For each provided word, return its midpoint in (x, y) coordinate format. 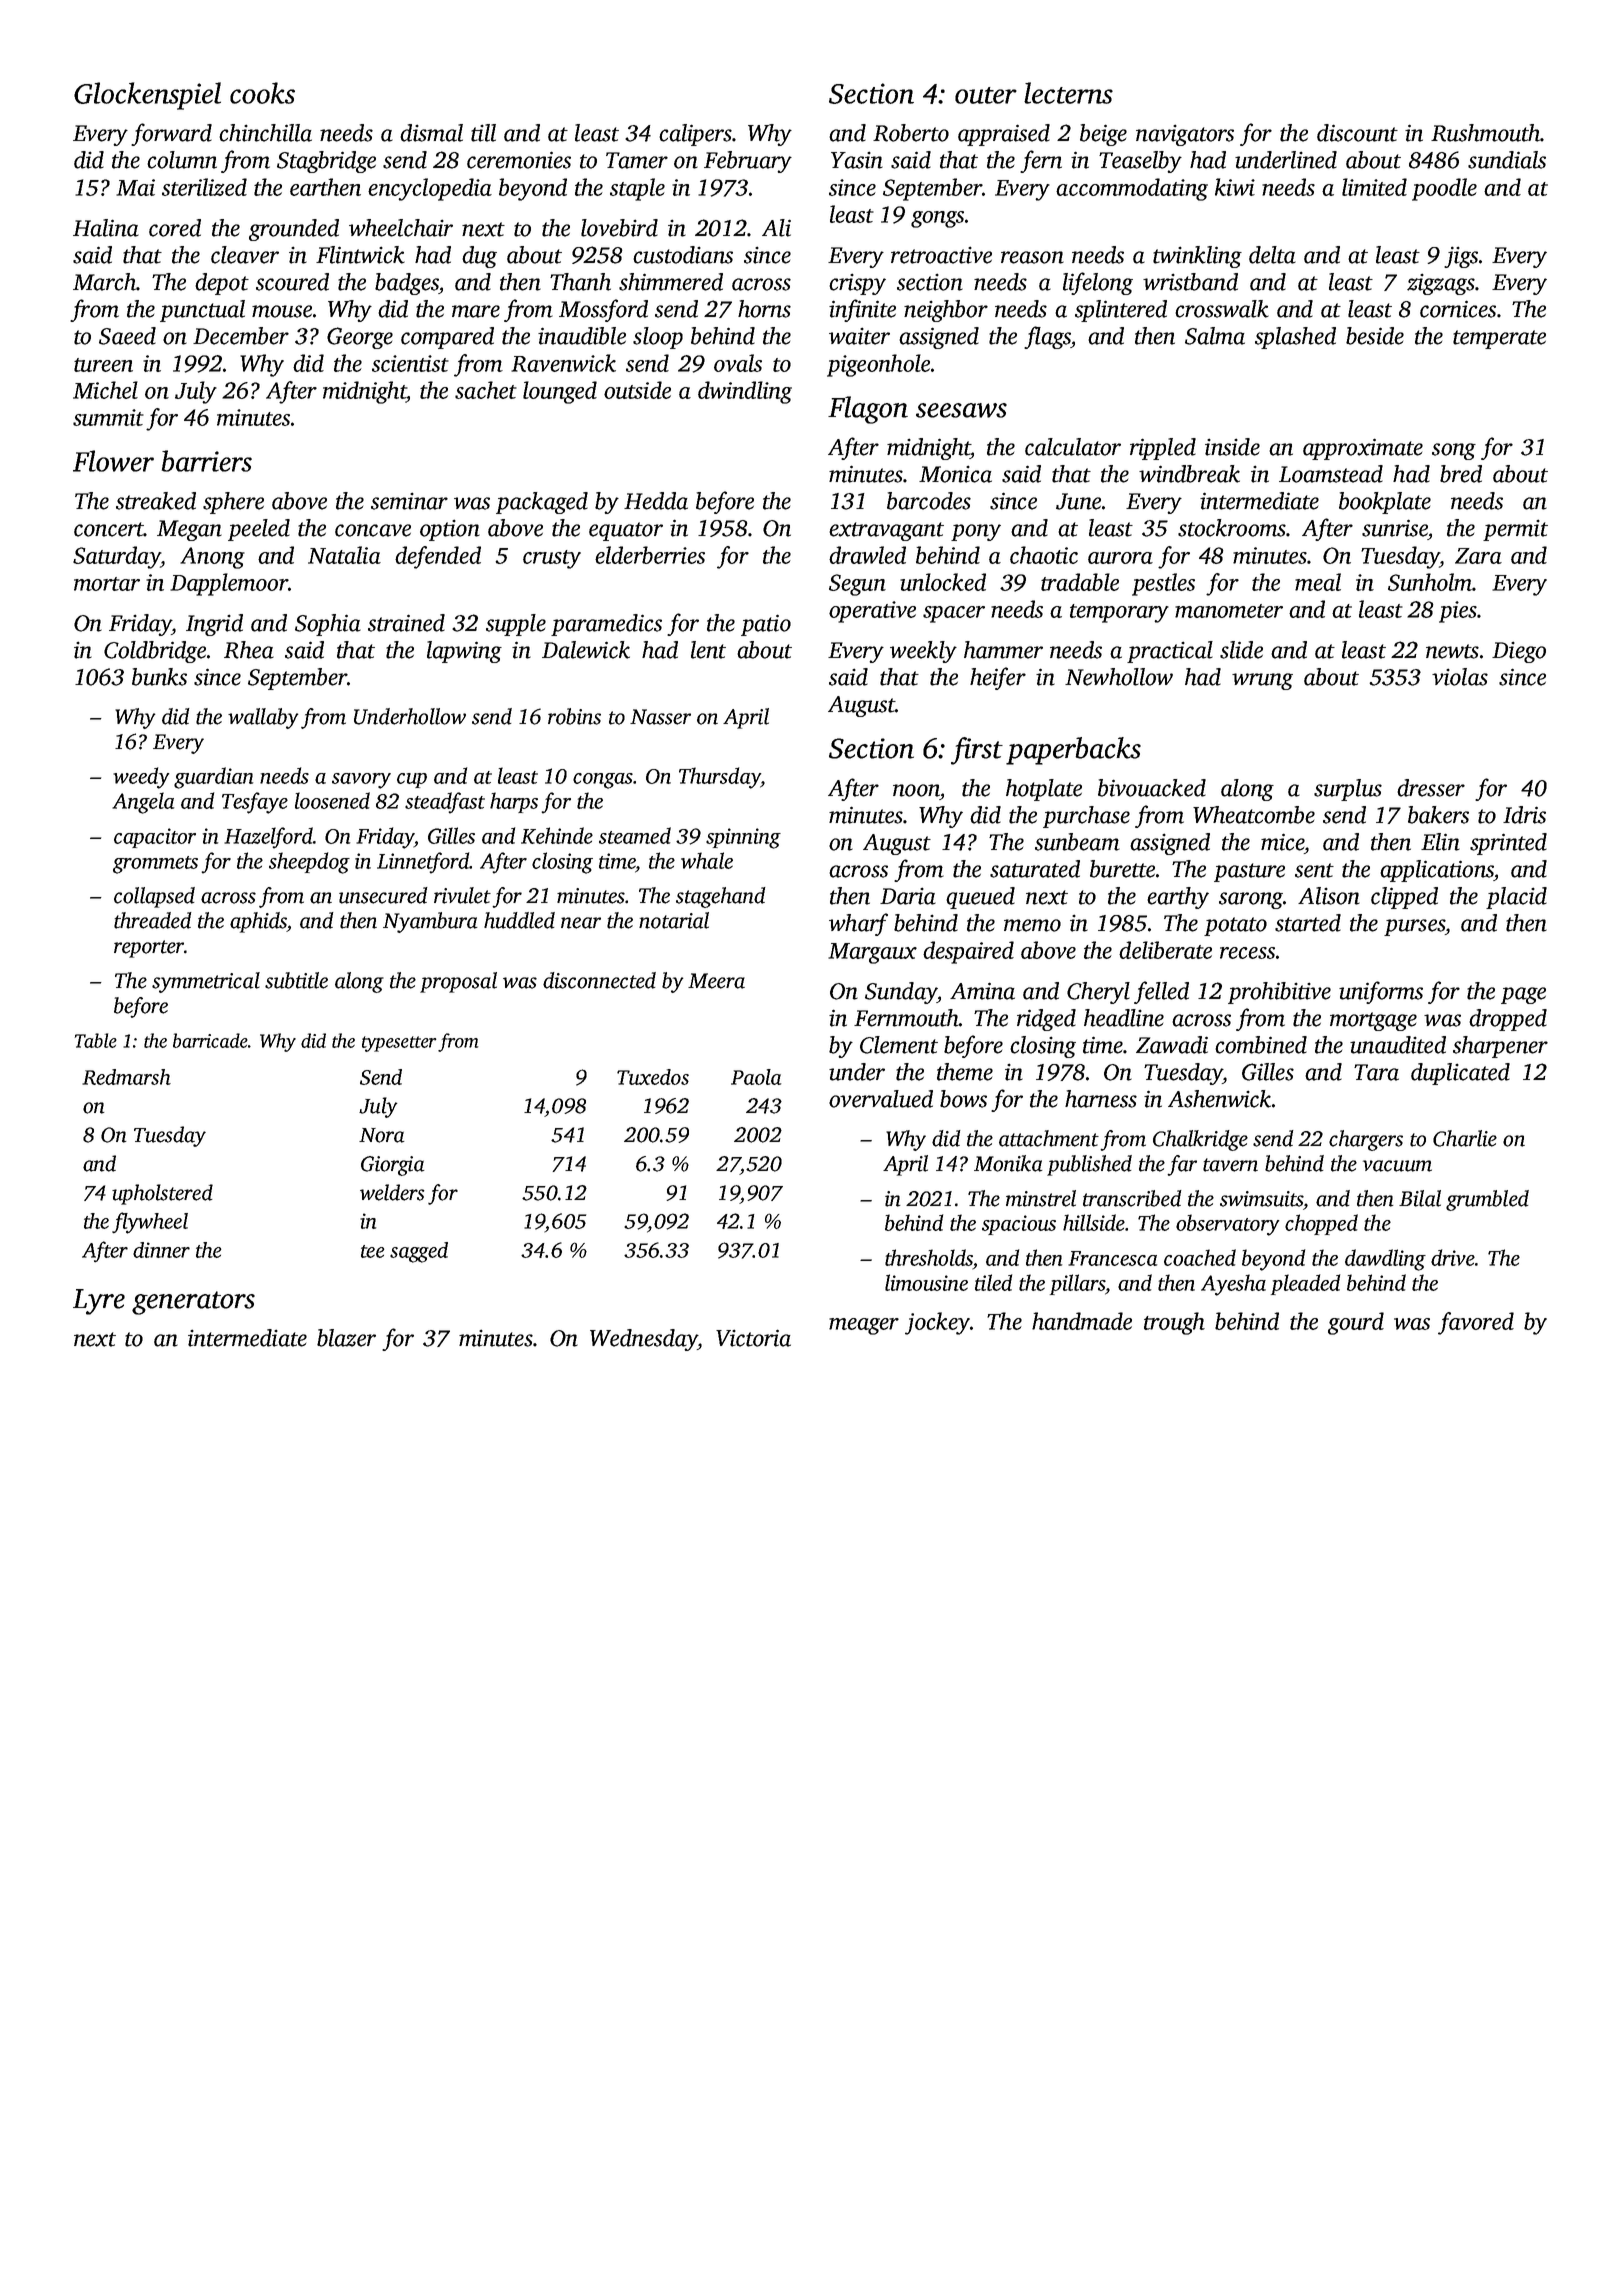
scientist (410, 363)
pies (1458, 612)
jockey (937, 1323)
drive (1453, 1257)
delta (1272, 255)
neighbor (946, 311)
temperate (1499, 339)
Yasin (857, 160)
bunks (159, 677)
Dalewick (586, 650)
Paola (756, 1077)
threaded (153, 920)
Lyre (99, 1302)
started (1308, 923)
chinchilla (265, 133)
